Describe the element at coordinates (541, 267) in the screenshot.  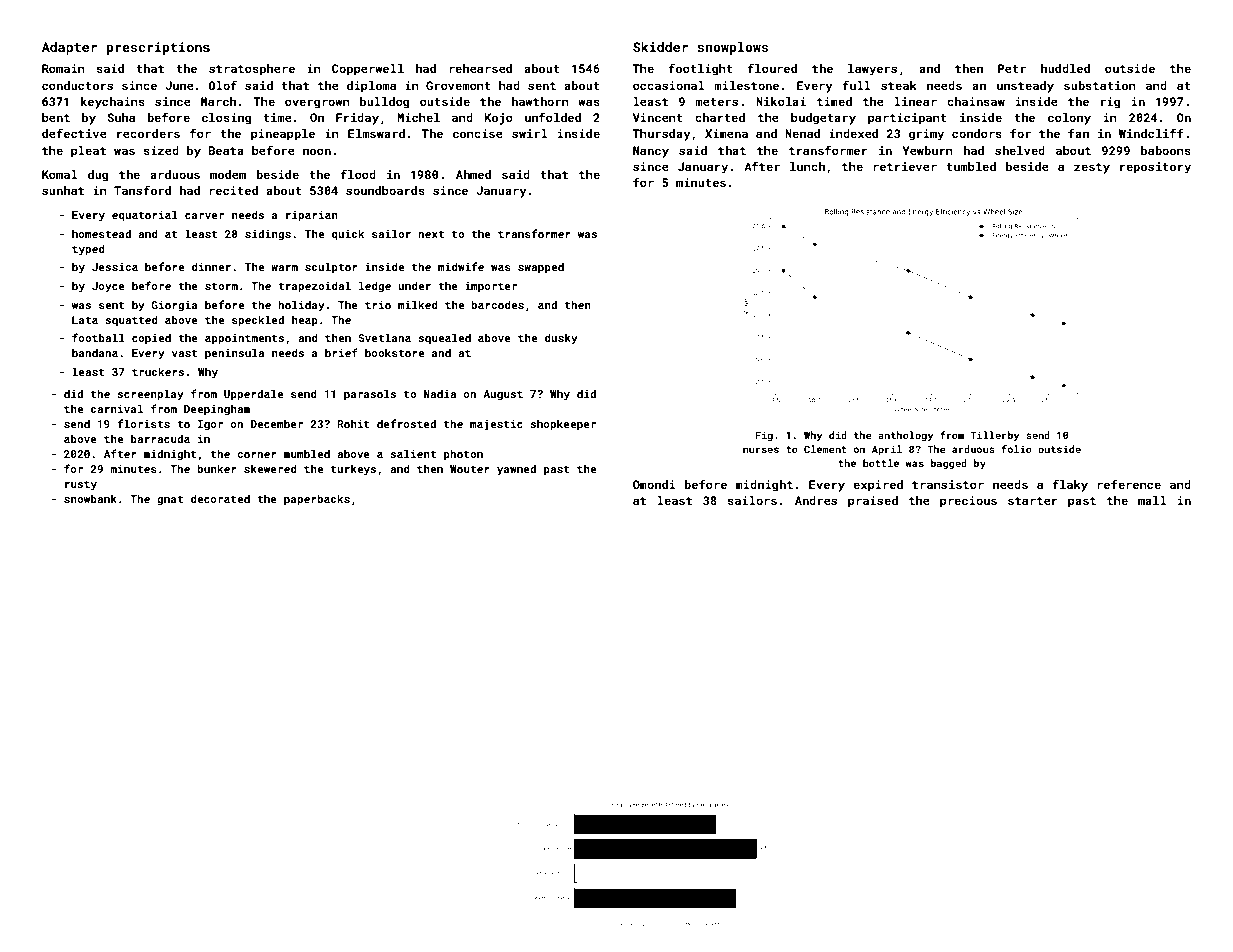
I see `swapped` at that location.
